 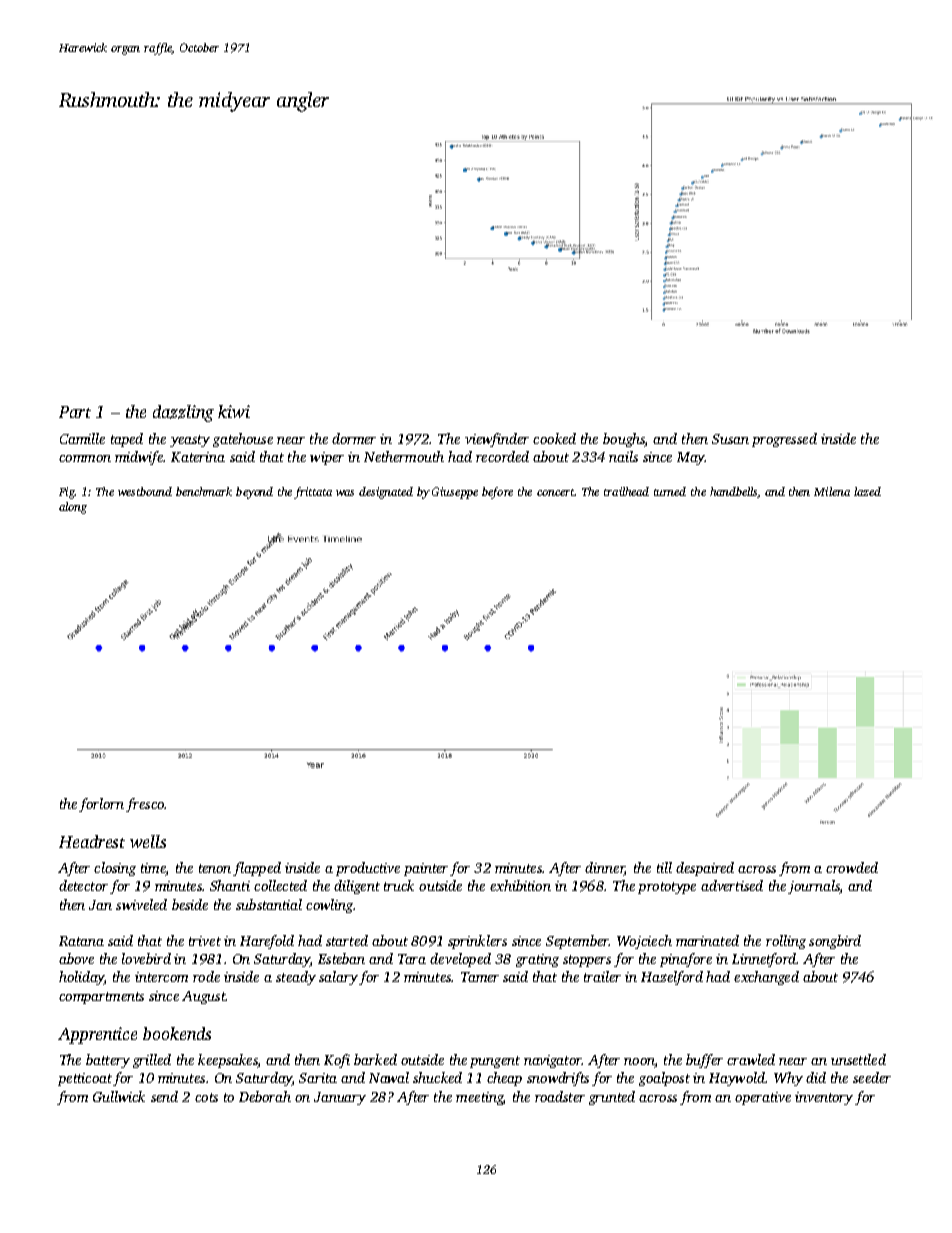 I want to click on Harefold, so click(x=267, y=942).
